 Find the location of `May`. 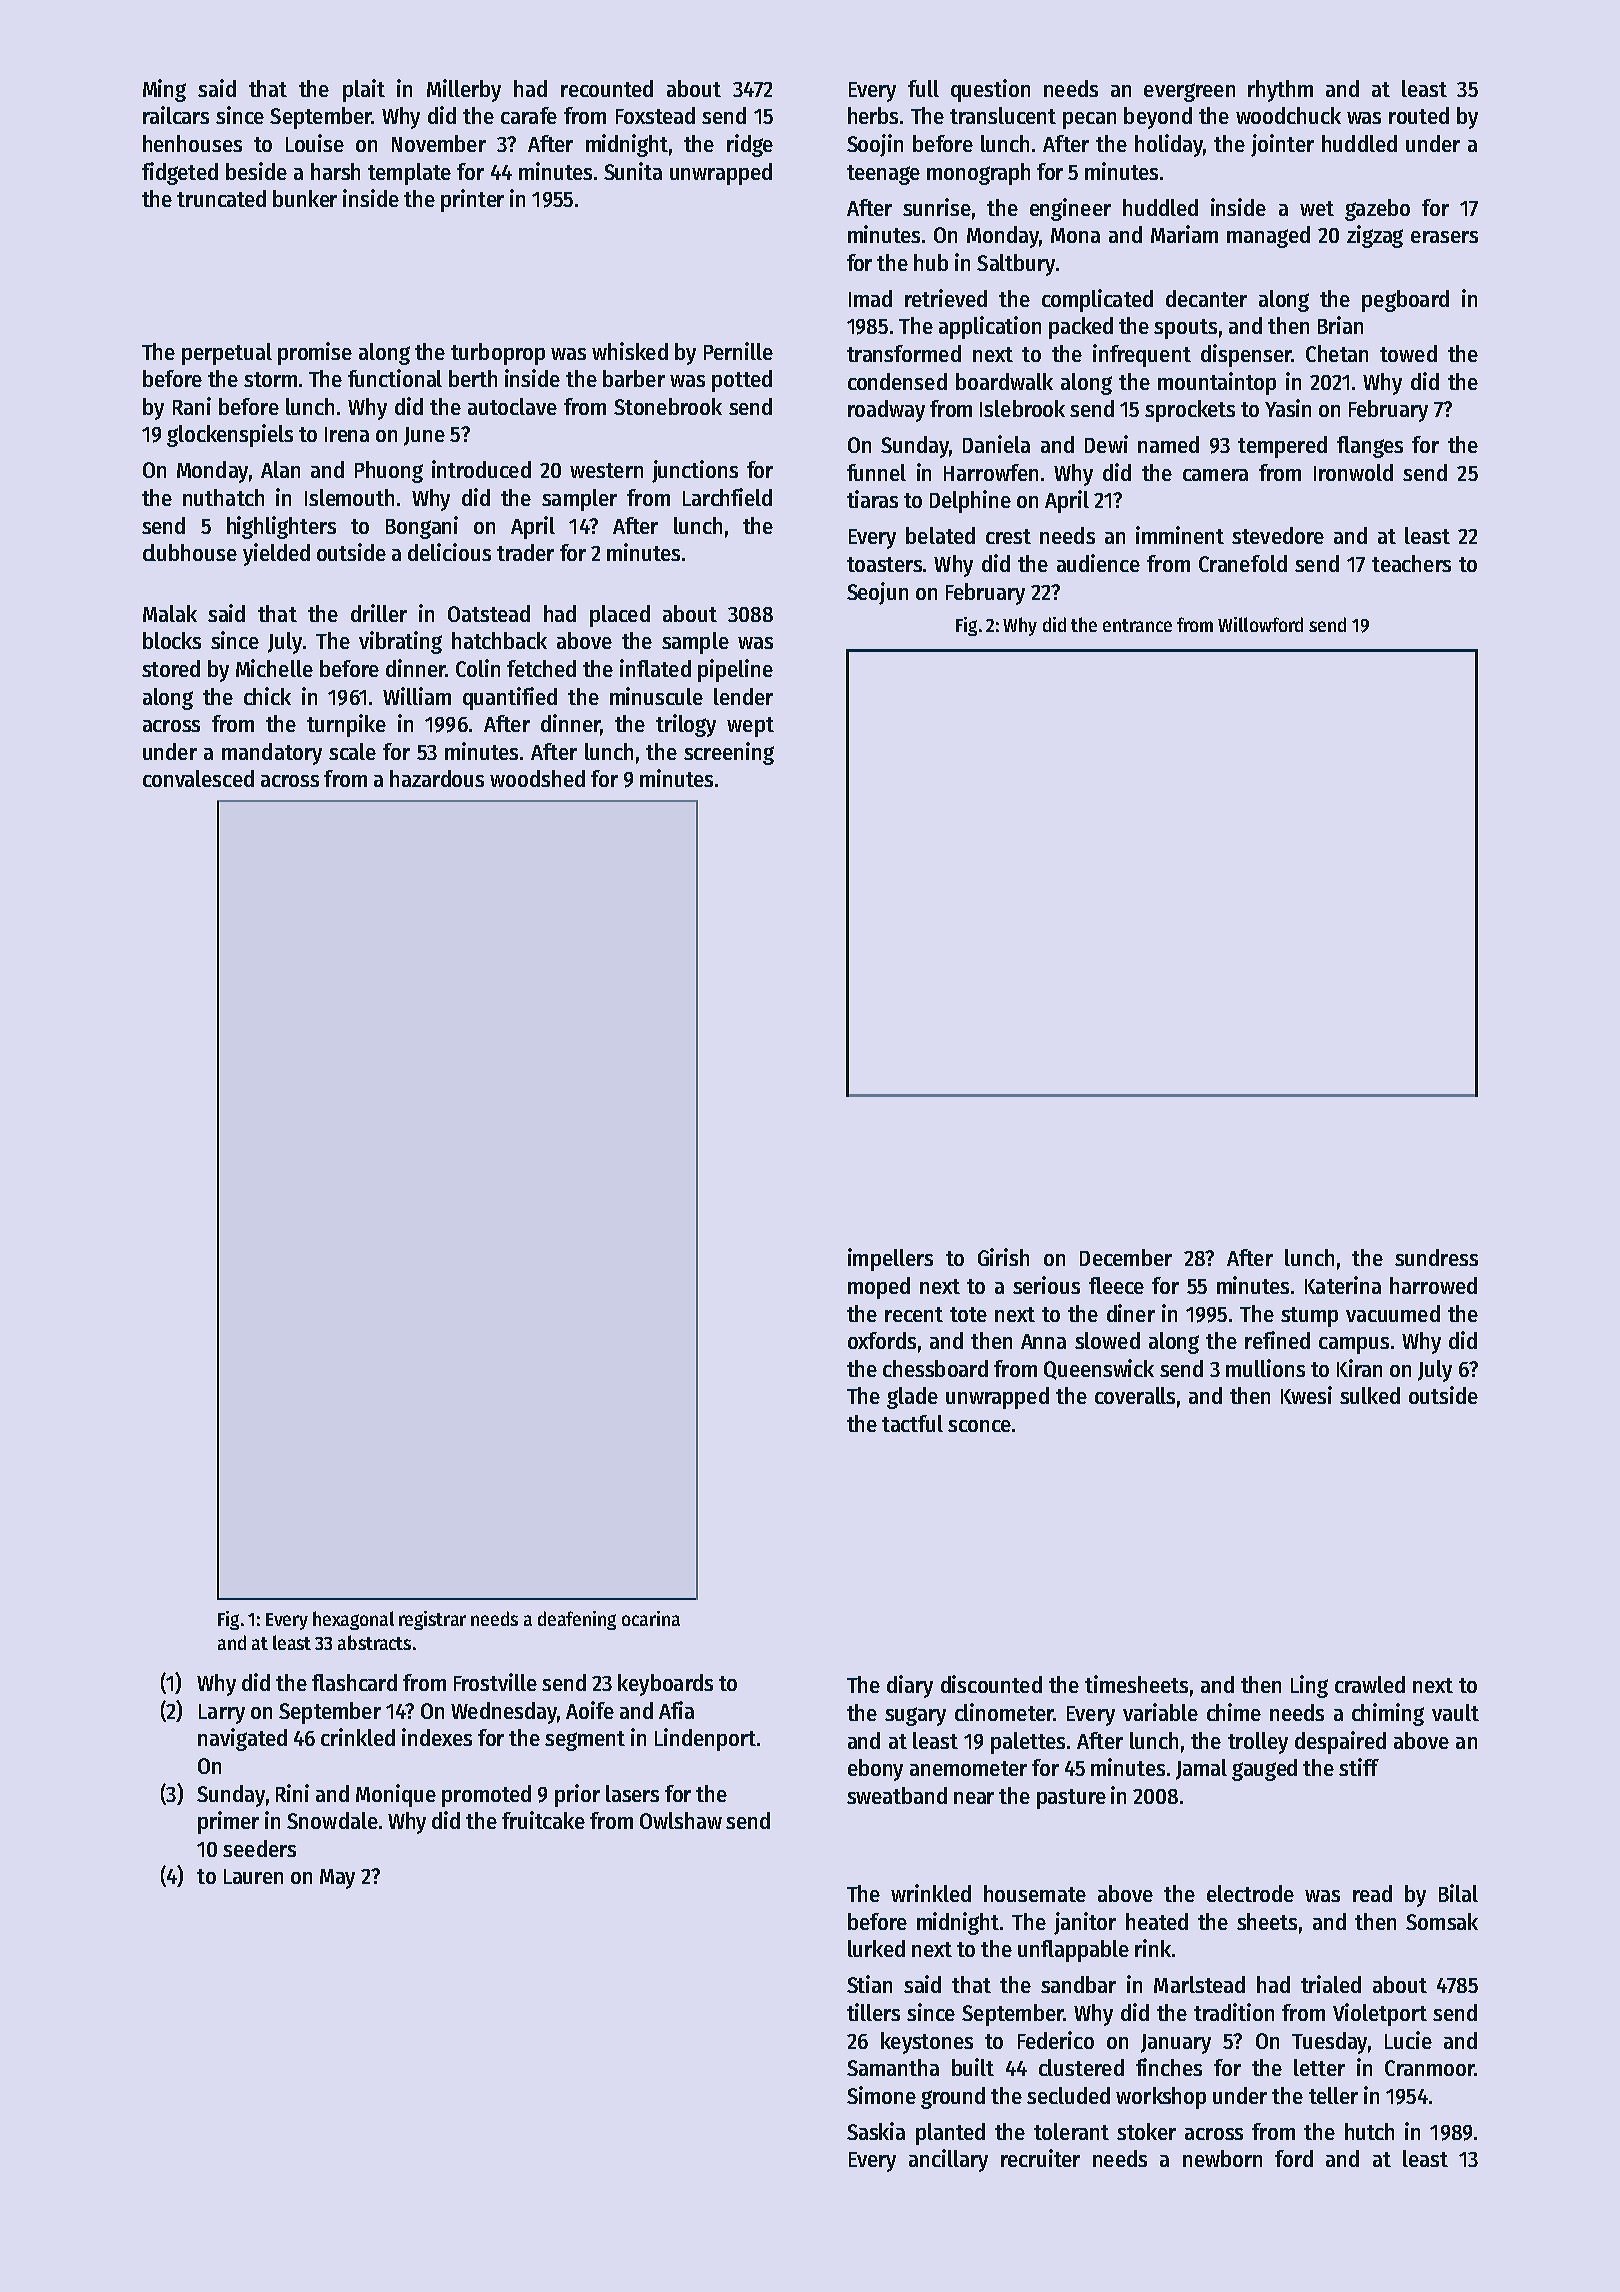

May is located at coordinates (337, 1879).
